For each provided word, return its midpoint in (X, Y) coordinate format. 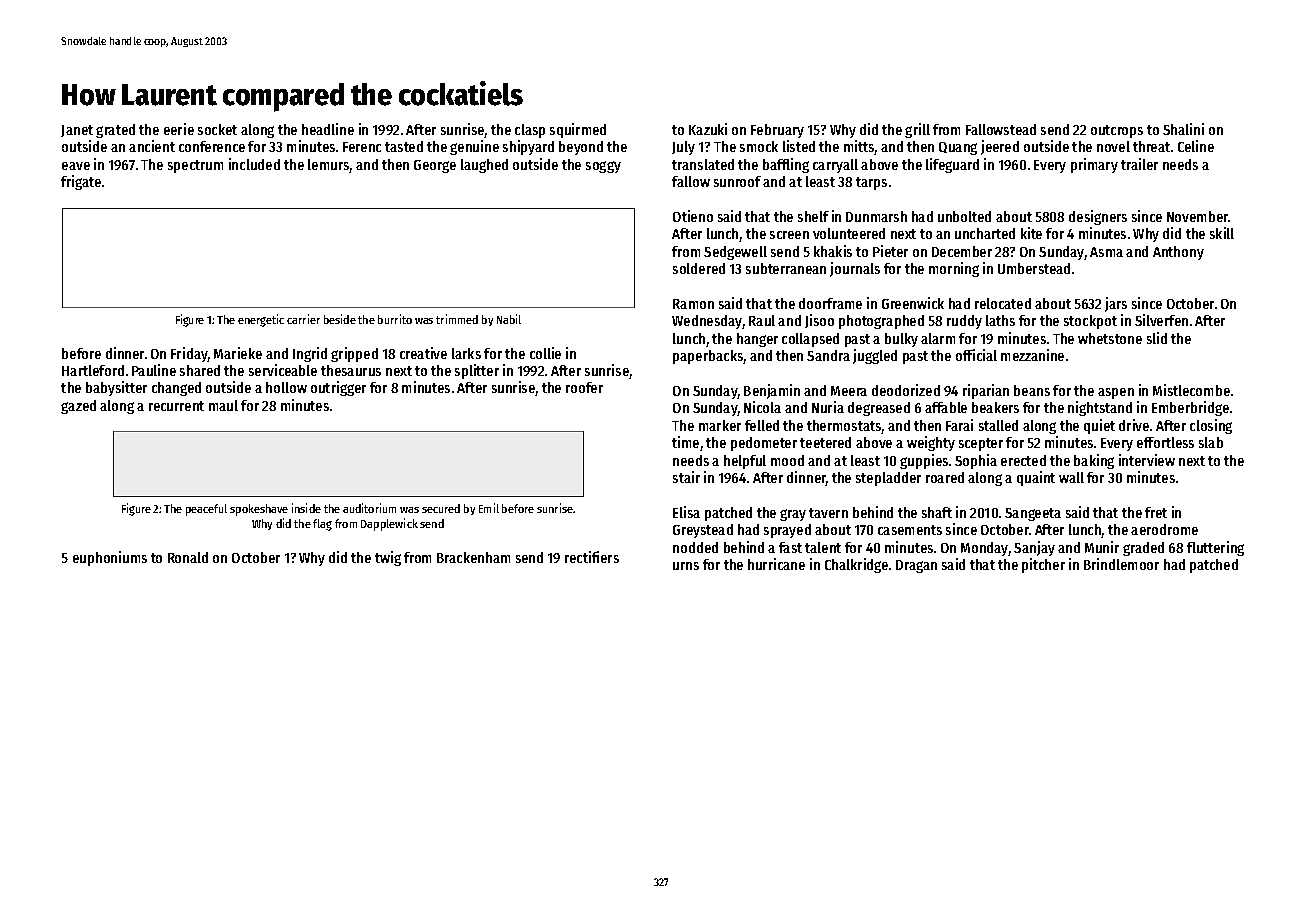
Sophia (976, 461)
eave (76, 166)
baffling (786, 165)
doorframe (830, 303)
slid (1157, 338)
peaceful (206, 510)
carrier (303, 319)
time (685, 442)
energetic (261, 320)
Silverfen (1161, 320)
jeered (1000, 147)
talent (823, 547)
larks (466, 353)
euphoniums (110, 558)
